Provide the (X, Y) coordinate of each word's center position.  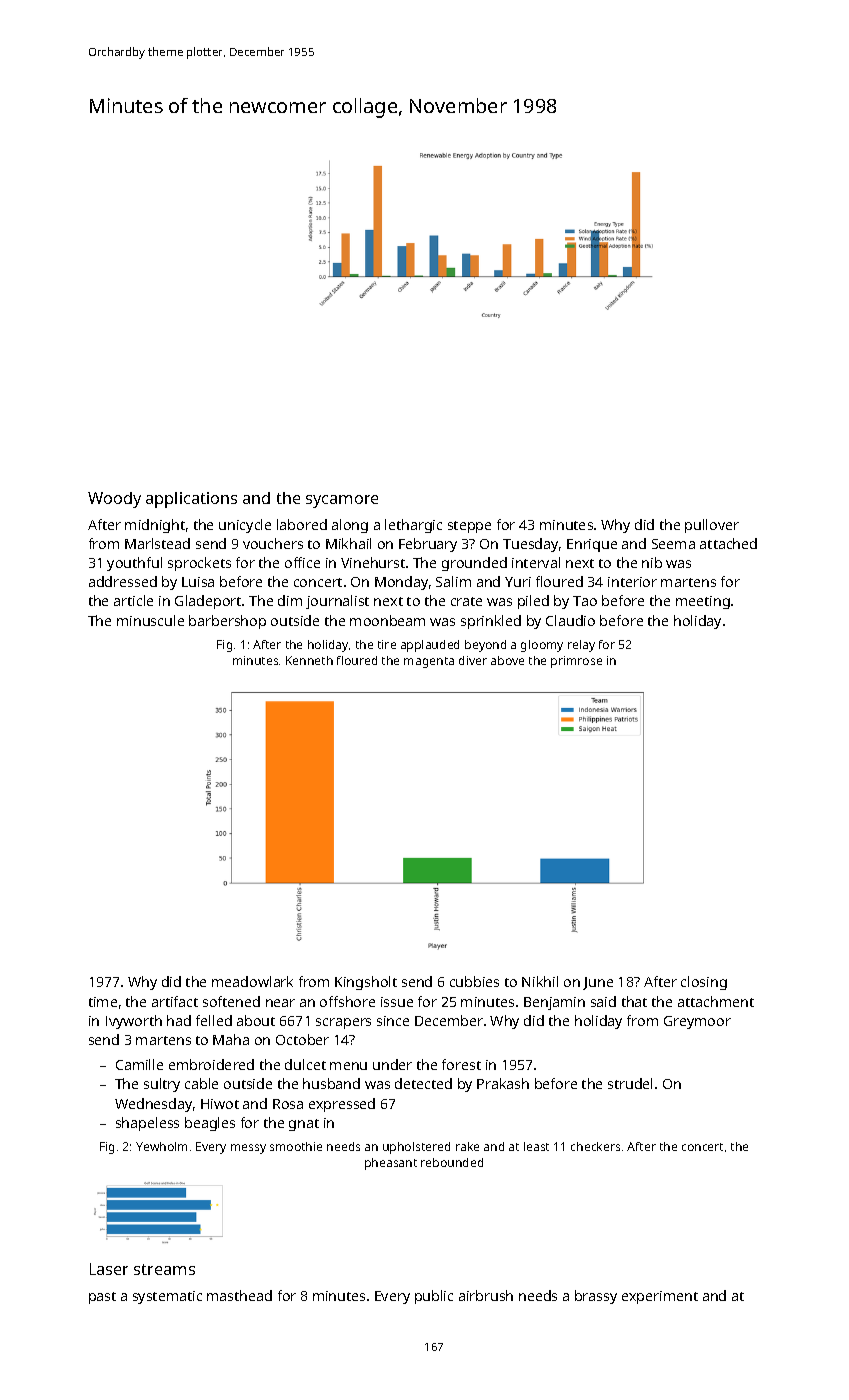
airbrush (486, 1295)
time (103, 1002)
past (102, 1298)
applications (191, 500)
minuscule (150, 620)
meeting (703, 602)
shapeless (147, 1124)
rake (467, 1146)
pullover (712, 526)
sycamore (342, 501)
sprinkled (491, 622)
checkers (595, 1146)
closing (704, 983)
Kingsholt (366, 983)
